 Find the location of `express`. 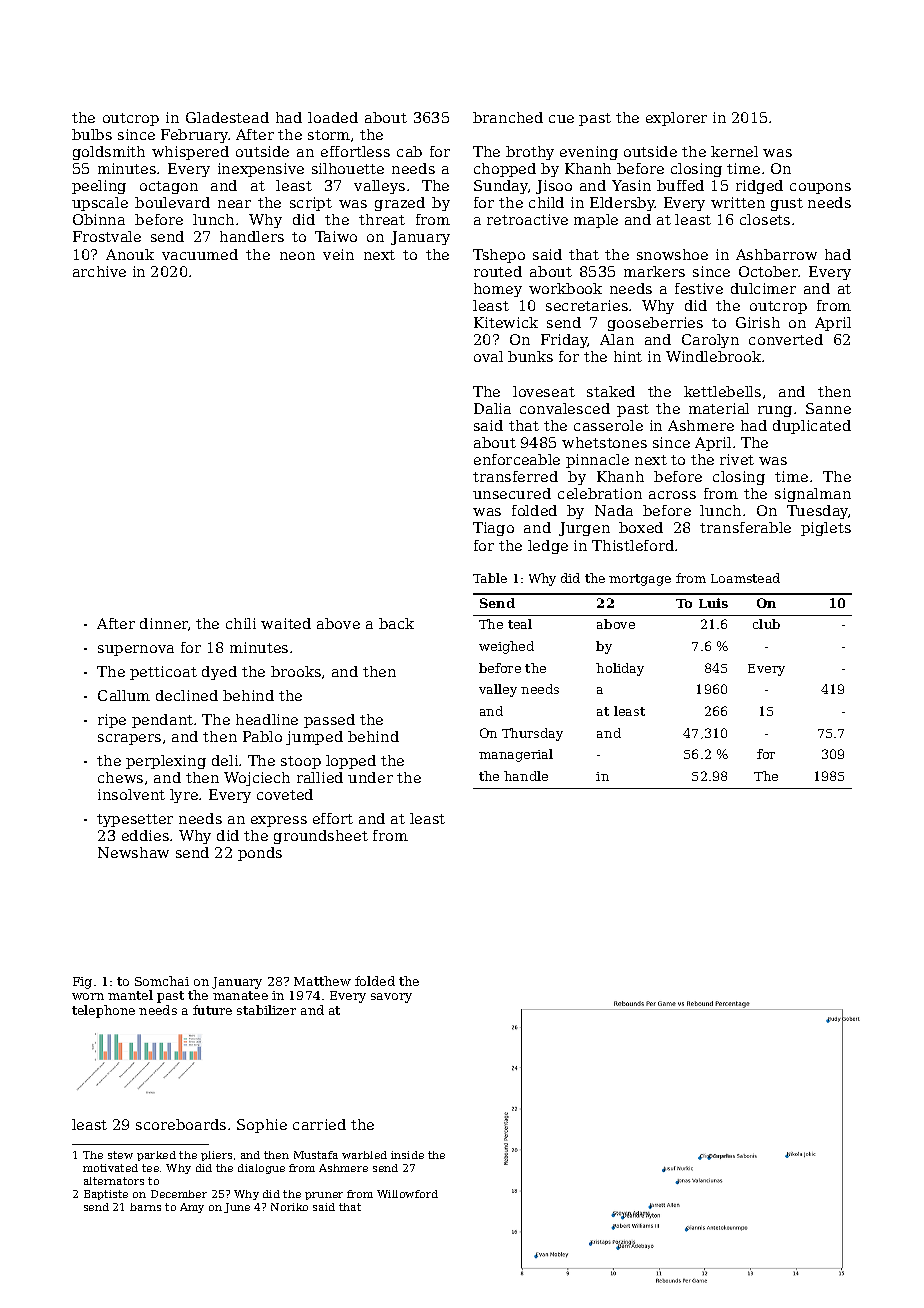

express is located at coordinates (279, 821).
